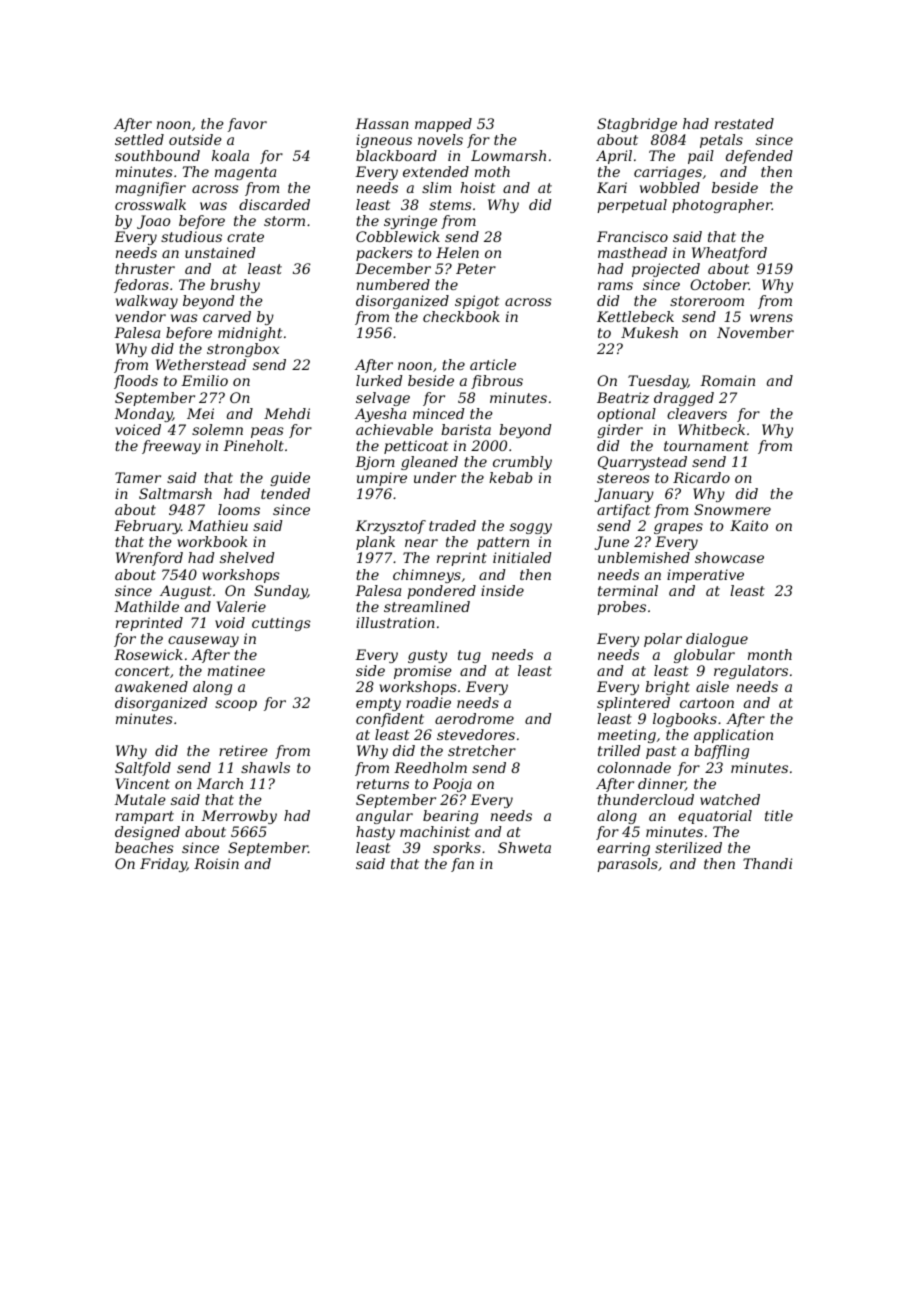  Describe the element at coordinates (216, 863) in the screenshot. I see `Roisin` at that location.
